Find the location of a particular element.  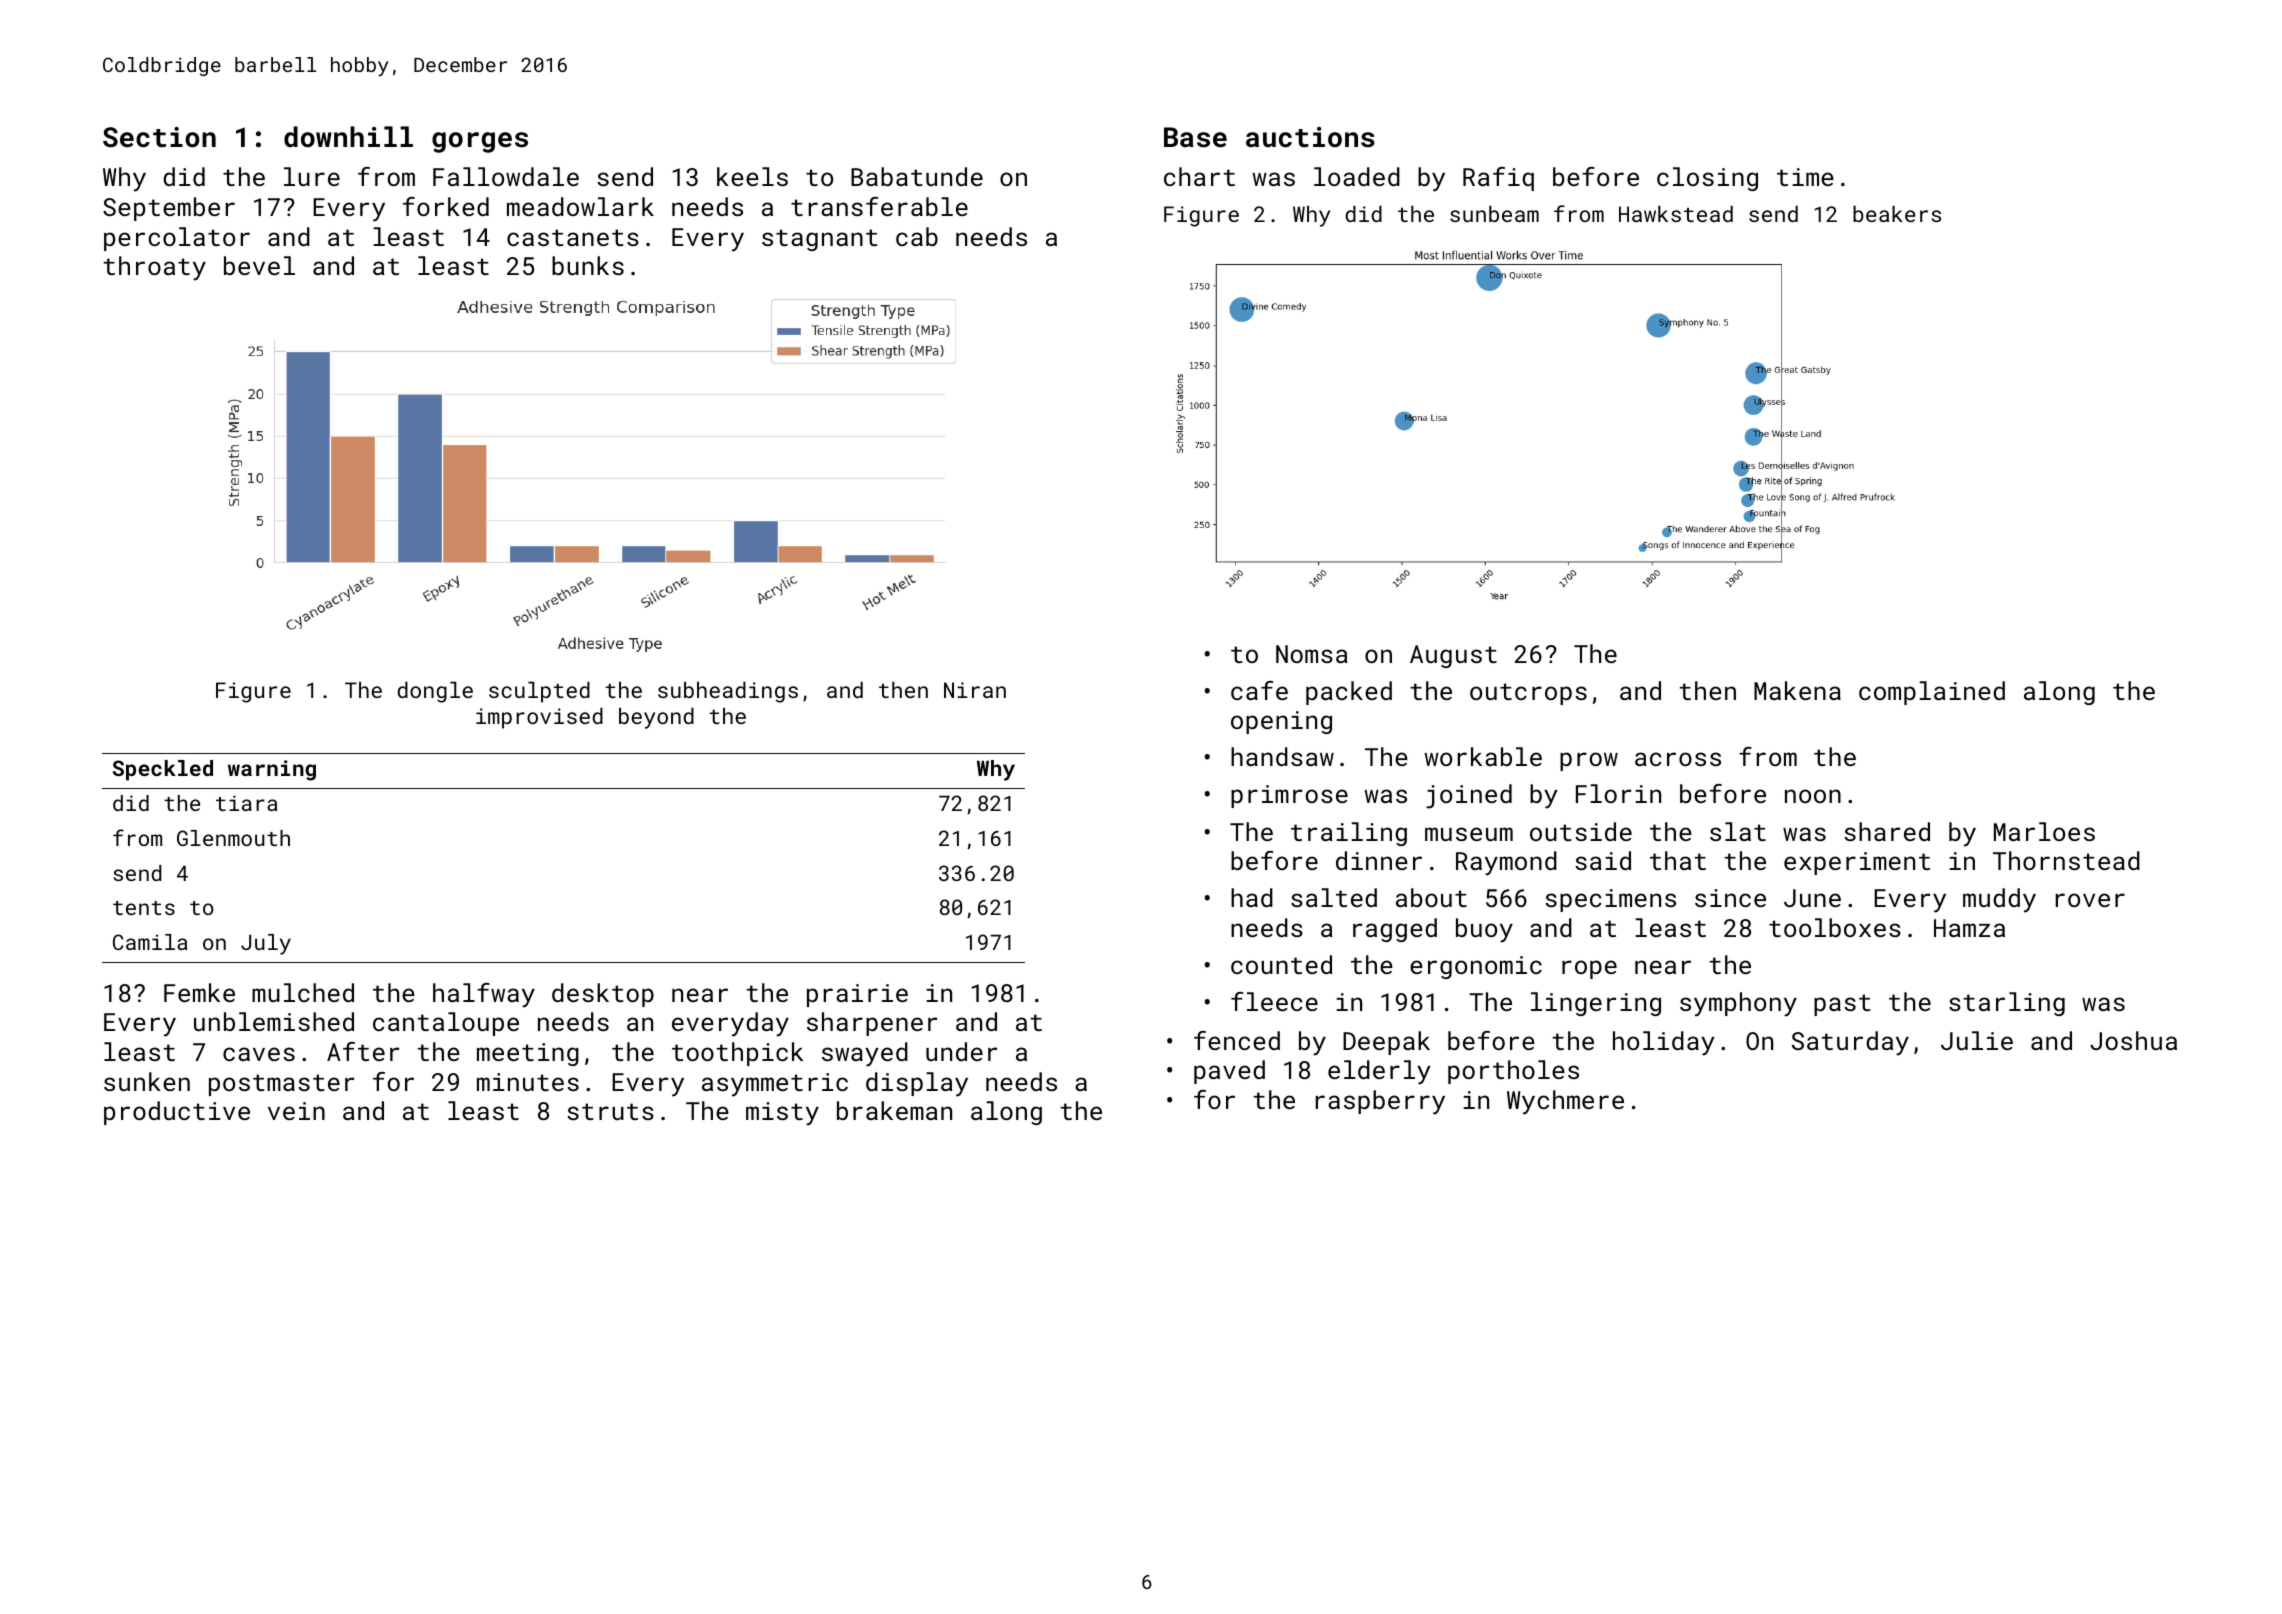

dinner is located at coordinates (1379, 860).
